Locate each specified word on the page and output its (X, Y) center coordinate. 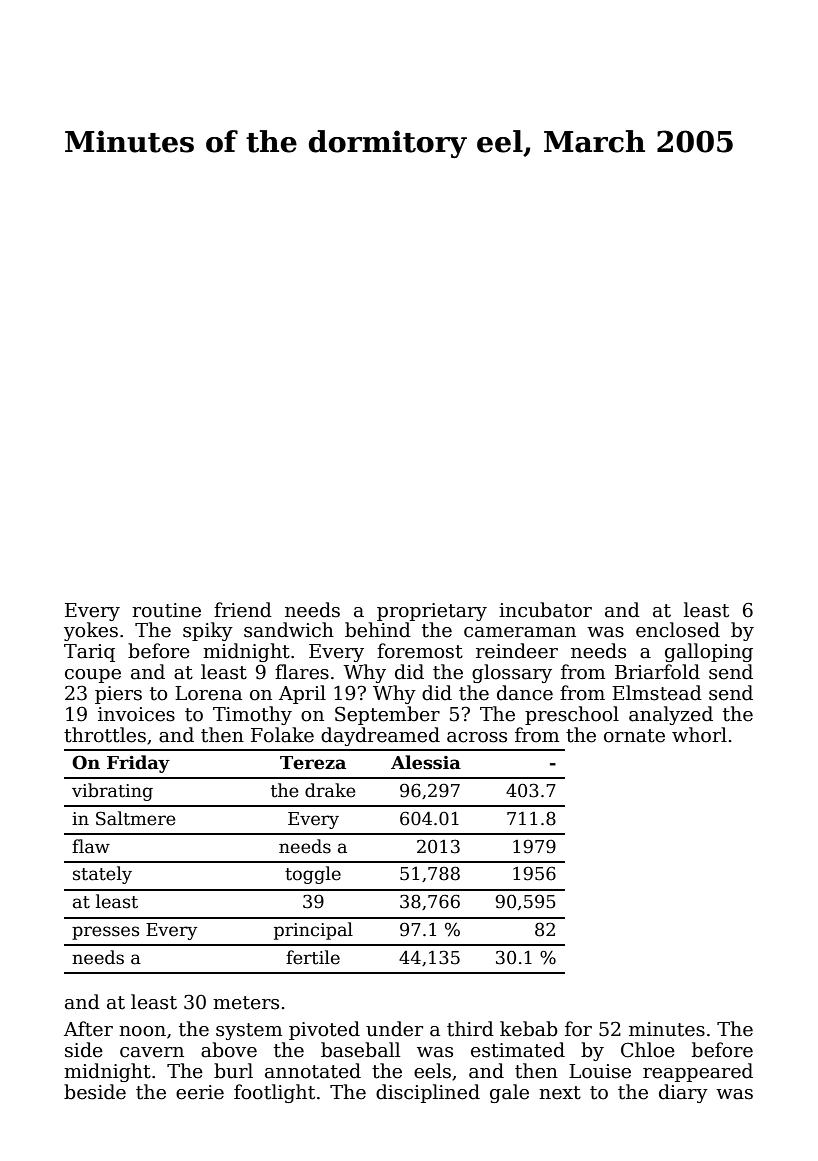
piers (118, 695)
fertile (313, 957)
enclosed (678, 630)
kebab (529, 1029)
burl (233, 1071)
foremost (420, 651)
